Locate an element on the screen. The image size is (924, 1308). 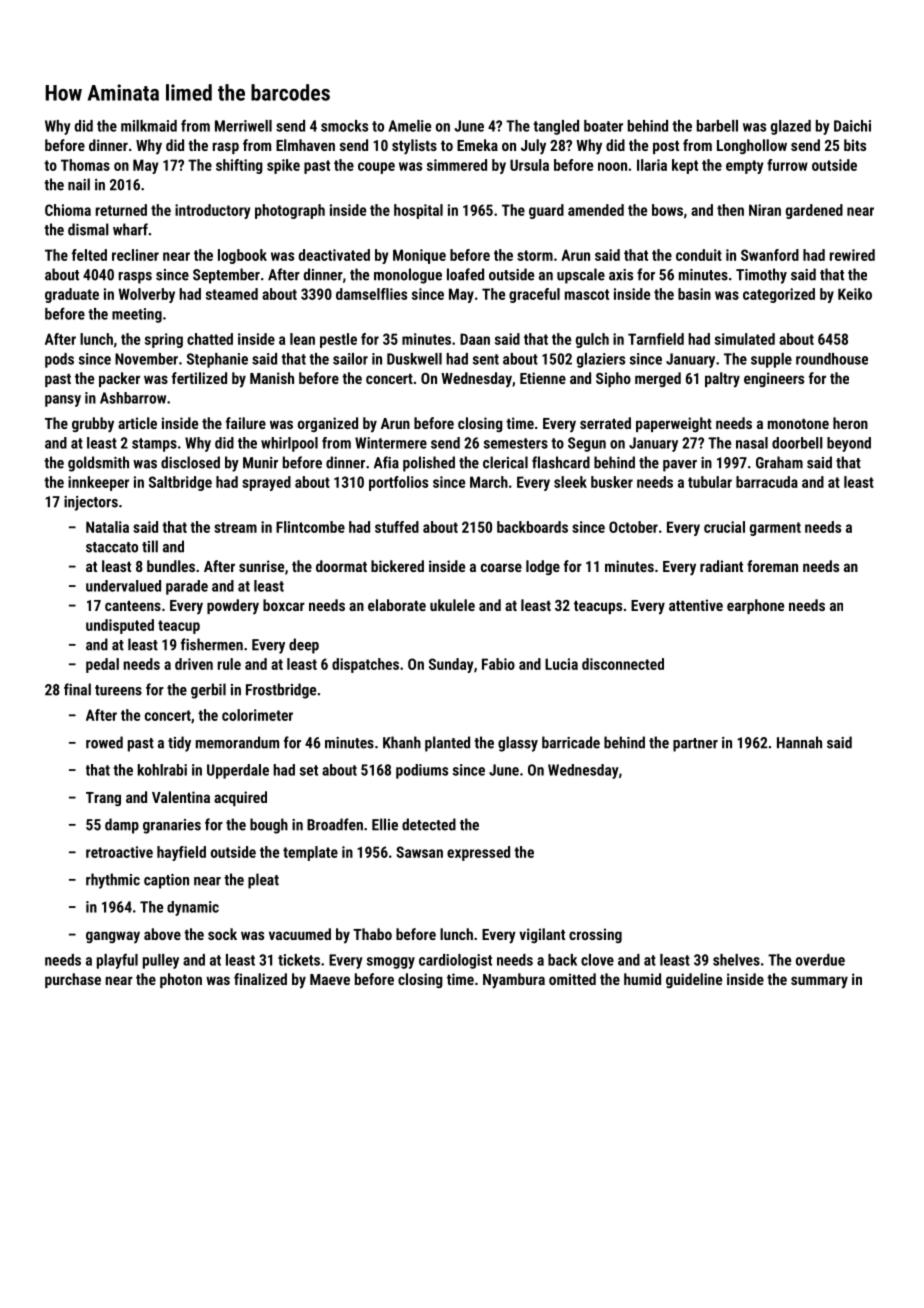
tureens is located at coordinates (118, 690).
